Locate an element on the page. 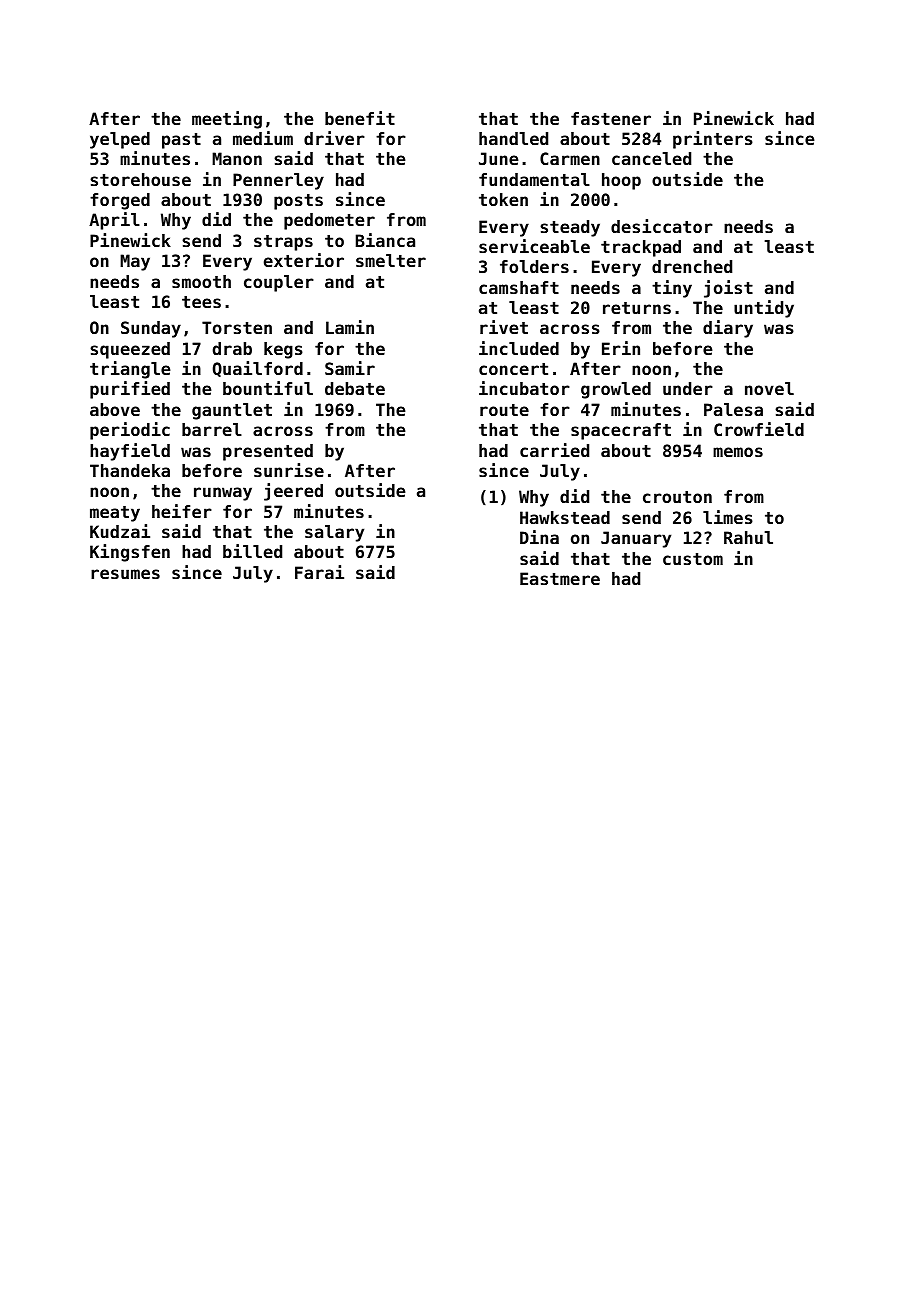 The height and width of the page is (1316, 908). fastener is located at coordinates (611, 118).
